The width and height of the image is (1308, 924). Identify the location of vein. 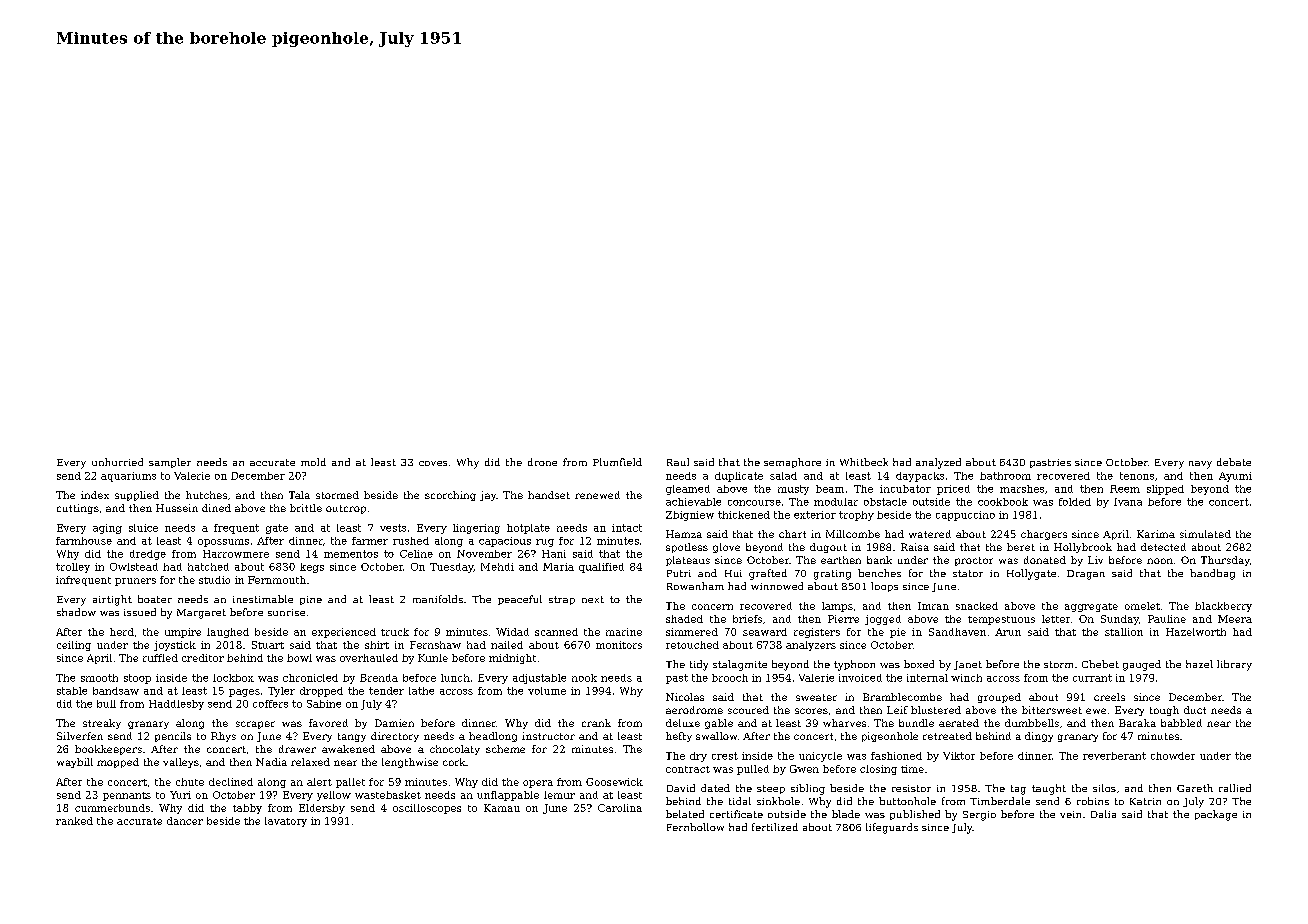
(1070, 814).
